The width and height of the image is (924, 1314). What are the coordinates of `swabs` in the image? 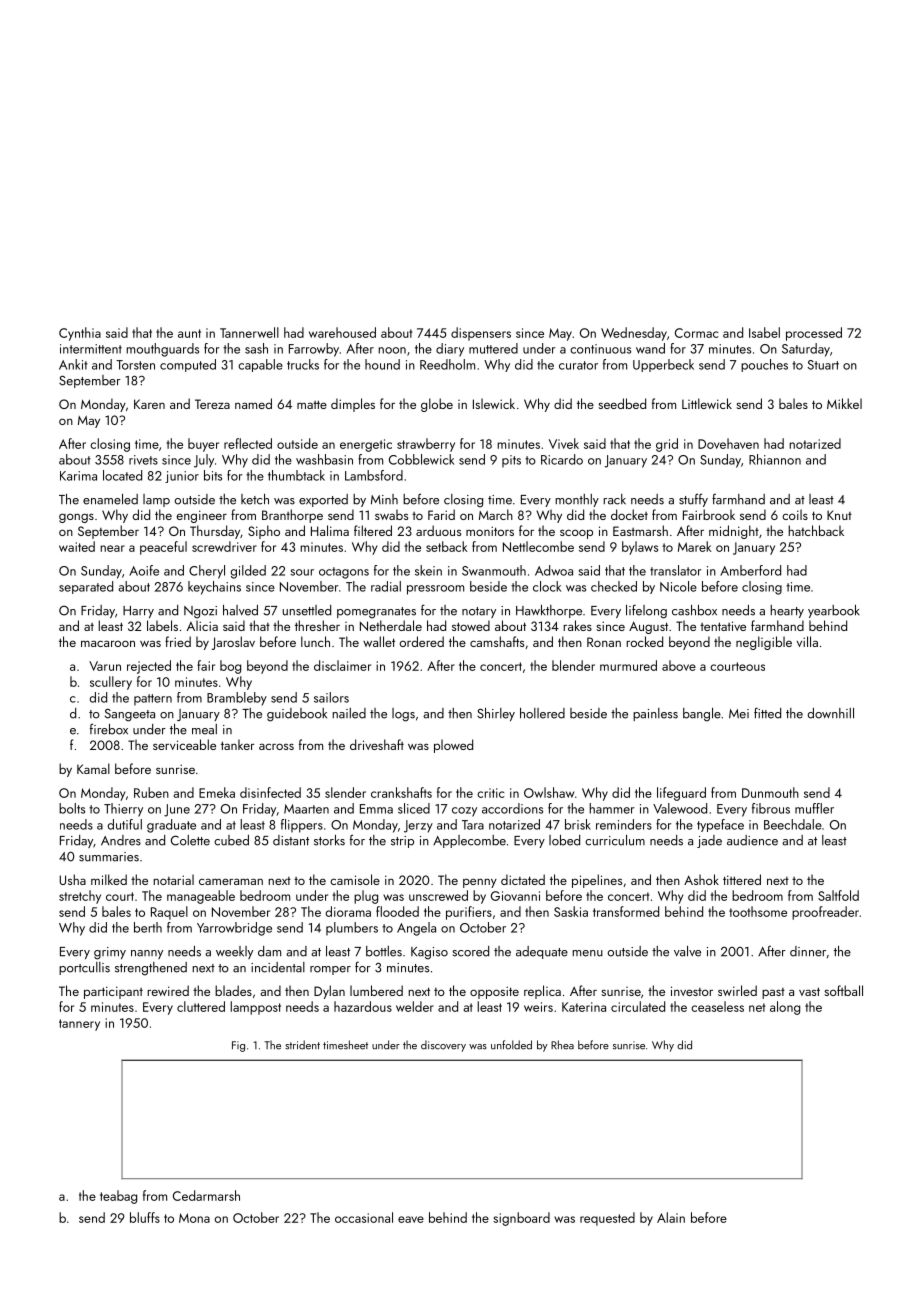 It's located at (391, 514).
